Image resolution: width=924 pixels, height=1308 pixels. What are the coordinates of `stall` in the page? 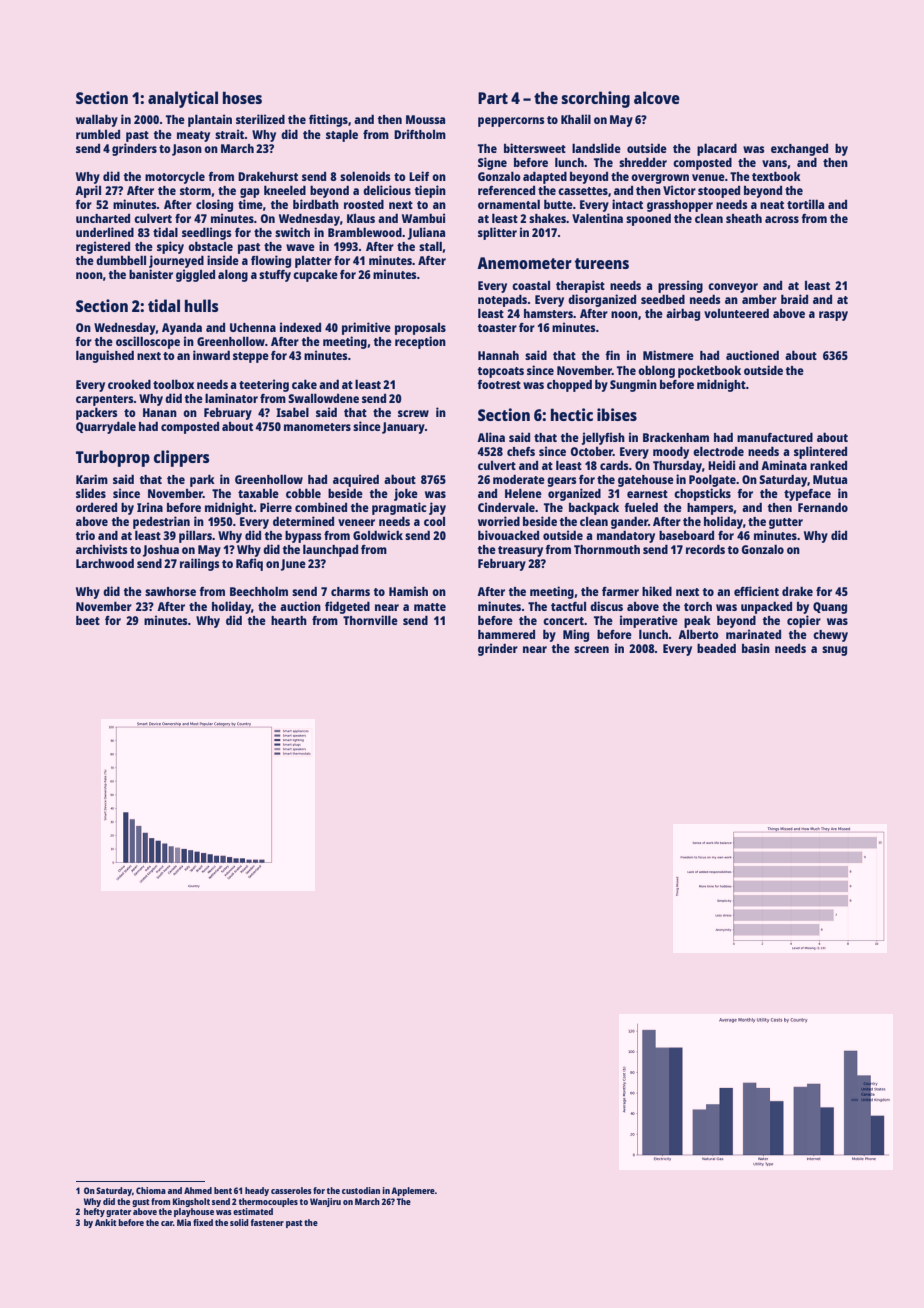 It's located at (430, 246).
